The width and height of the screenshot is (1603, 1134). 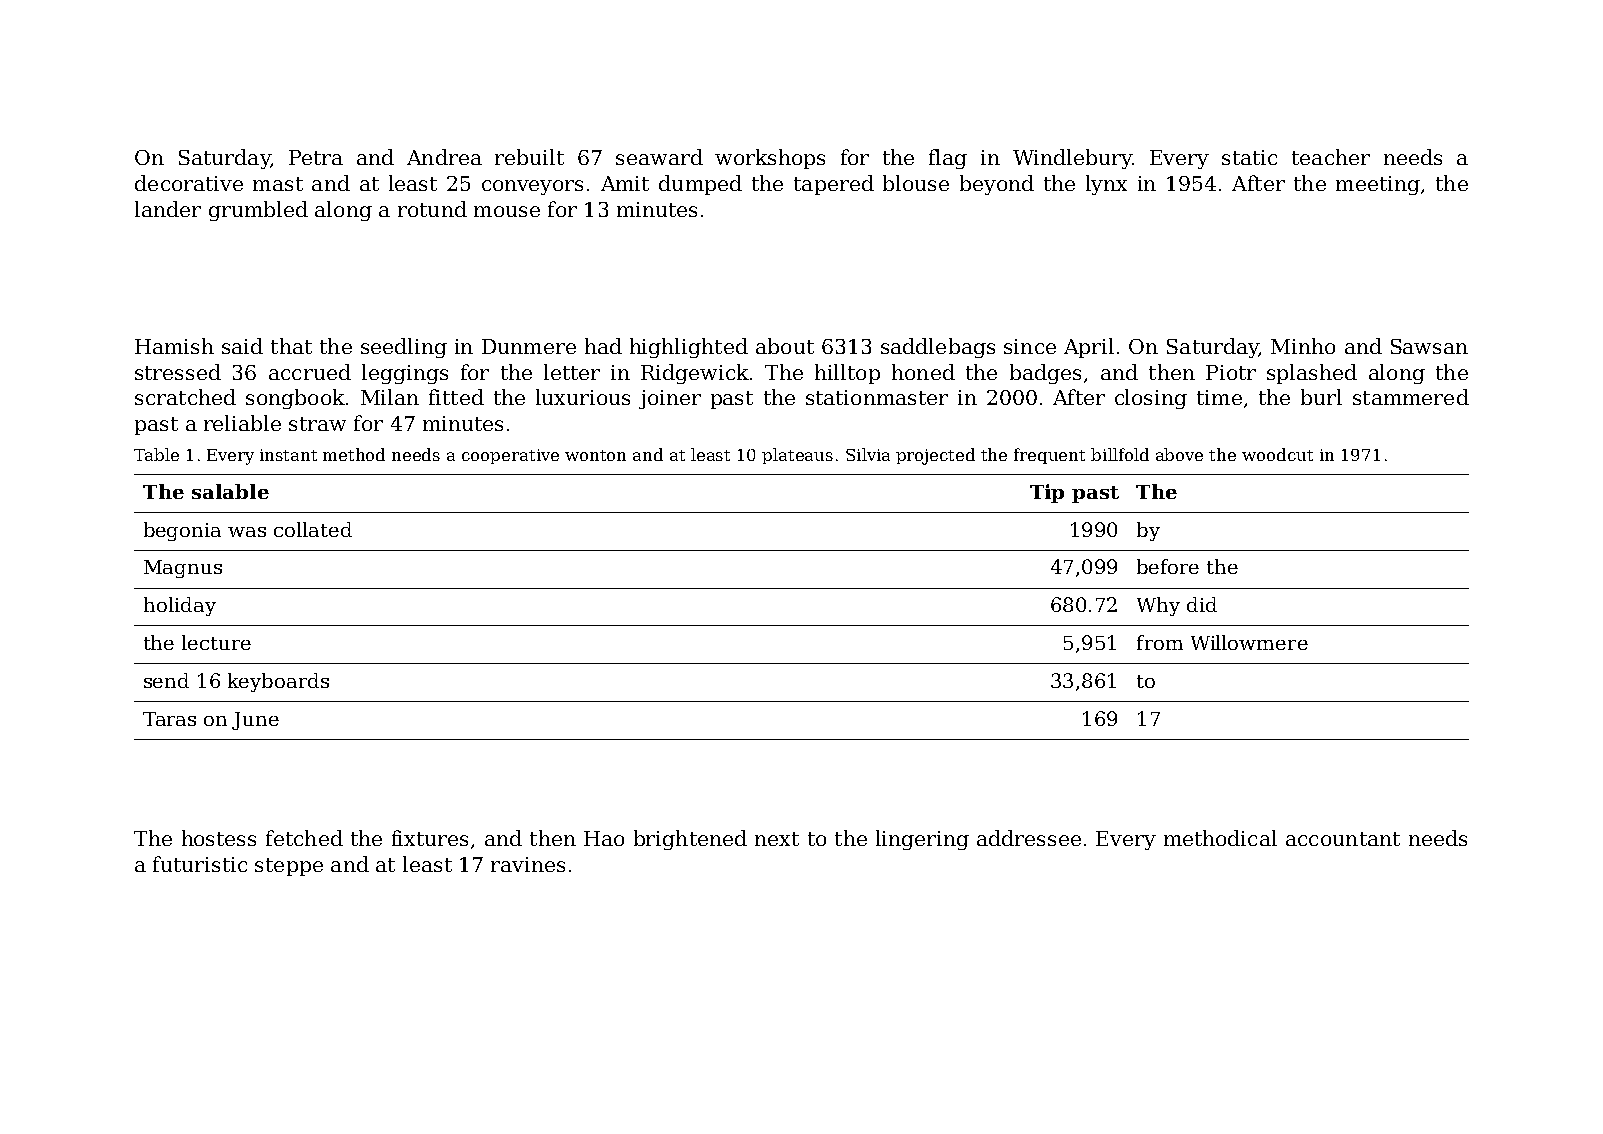 What do you see at coordinates (1343, 839) in the screenshot?
I see `accountant` at bounding box center [1343, 839].
